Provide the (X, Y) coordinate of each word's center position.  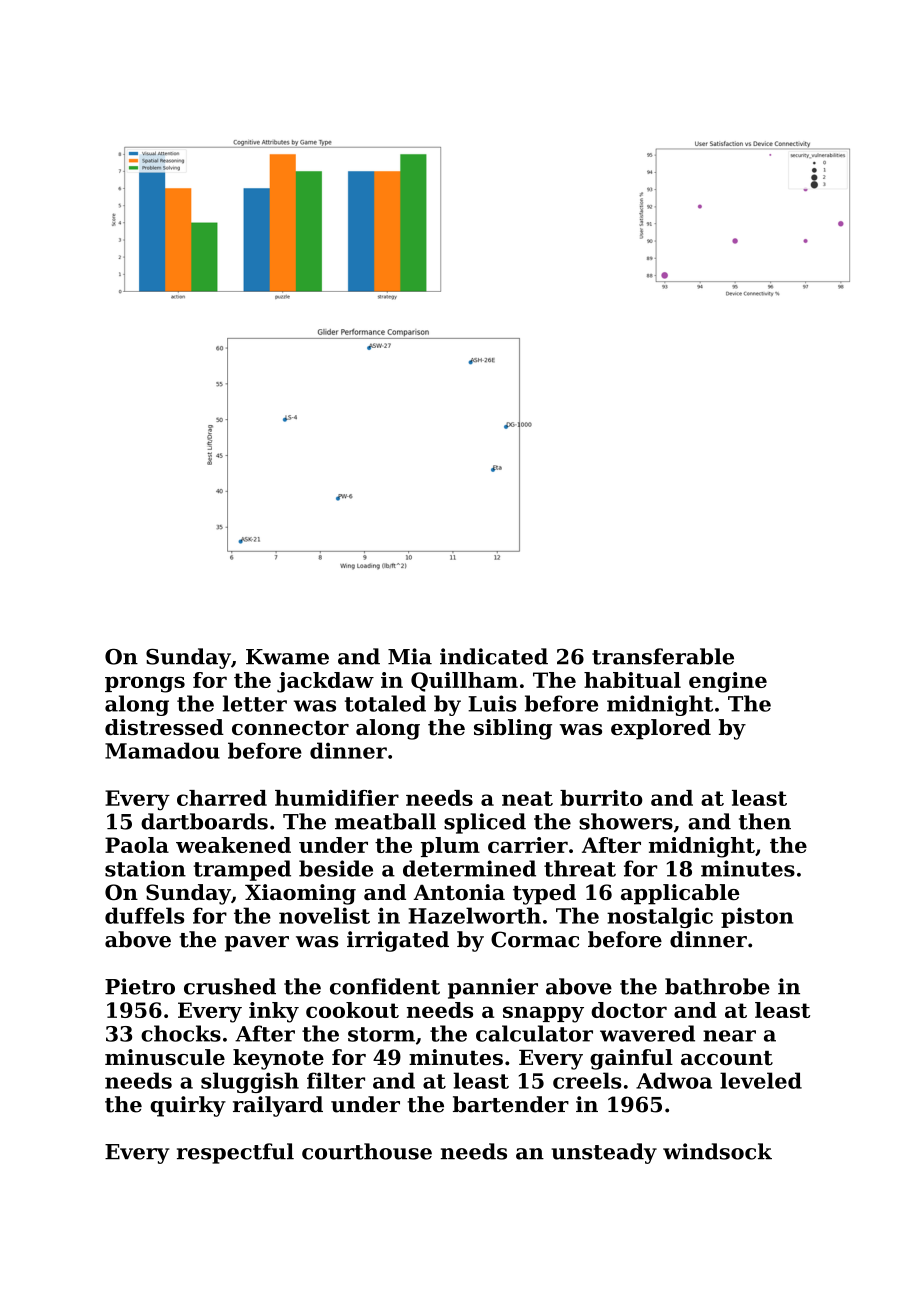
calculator (534, 1033)
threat (580, 868)
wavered (647, 1033)
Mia (410, 656)
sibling (513, 729)
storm (381, 1034)
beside (336, 868)
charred (222, 798)
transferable (663, 656)
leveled (761, 1080)
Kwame (287, 657)
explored (661, 729)
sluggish (250, 1082)
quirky (188, 1106)
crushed (230, 986)
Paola (137, 845)
